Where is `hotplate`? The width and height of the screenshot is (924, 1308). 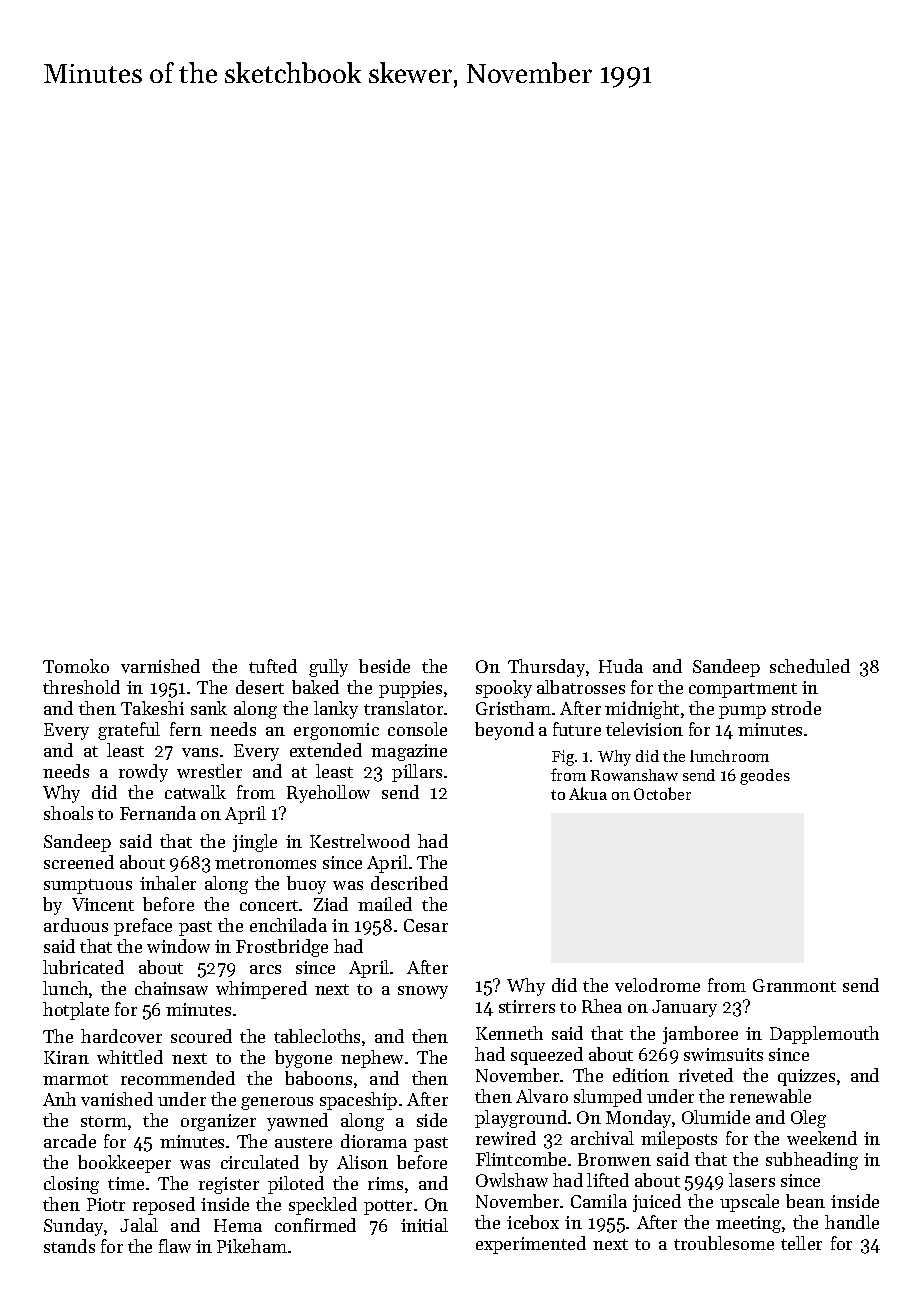
hotplate is located at coordinates (76, 1011).
